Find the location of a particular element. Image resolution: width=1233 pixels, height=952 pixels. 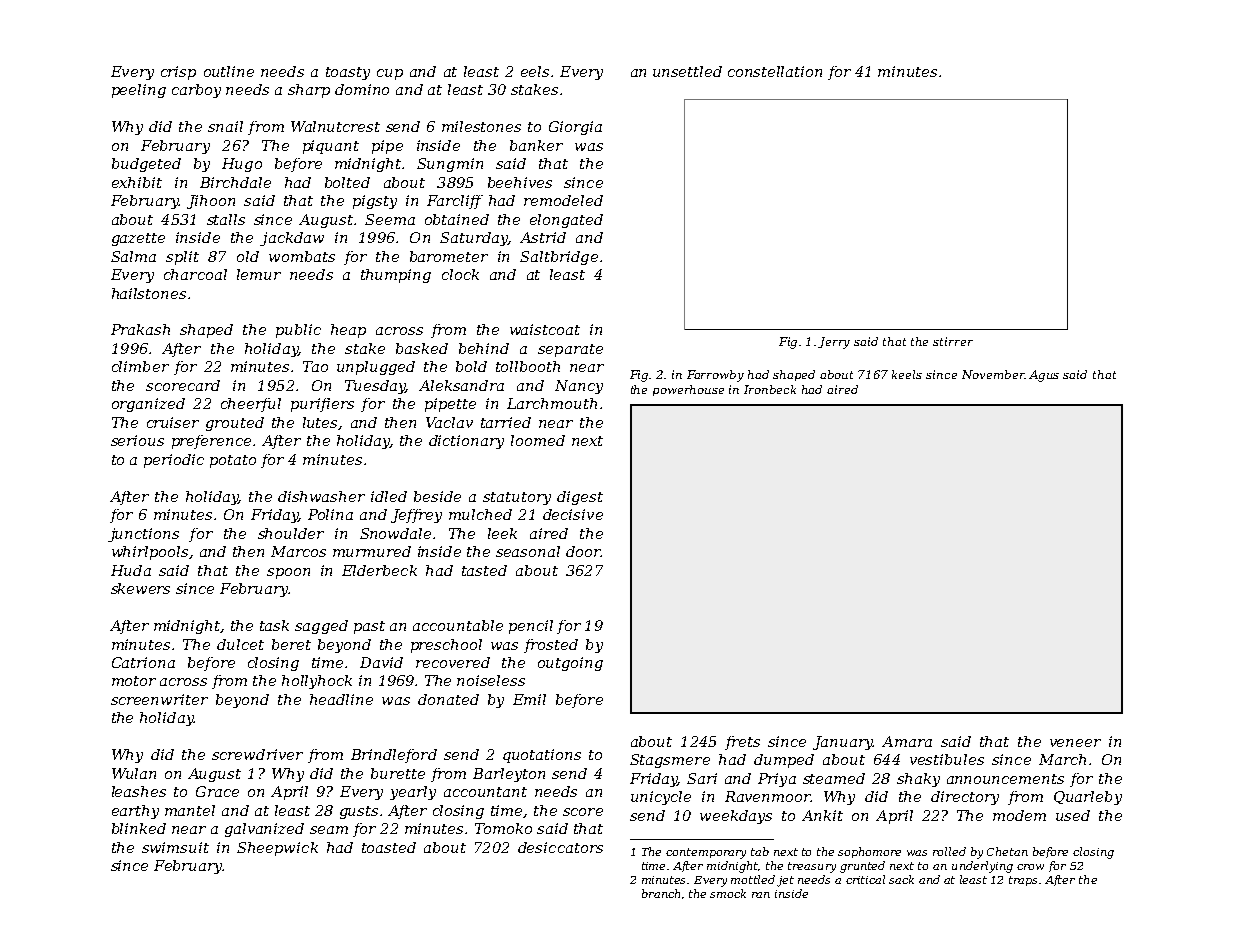

Catriona is located at coordinates (143, 662).
